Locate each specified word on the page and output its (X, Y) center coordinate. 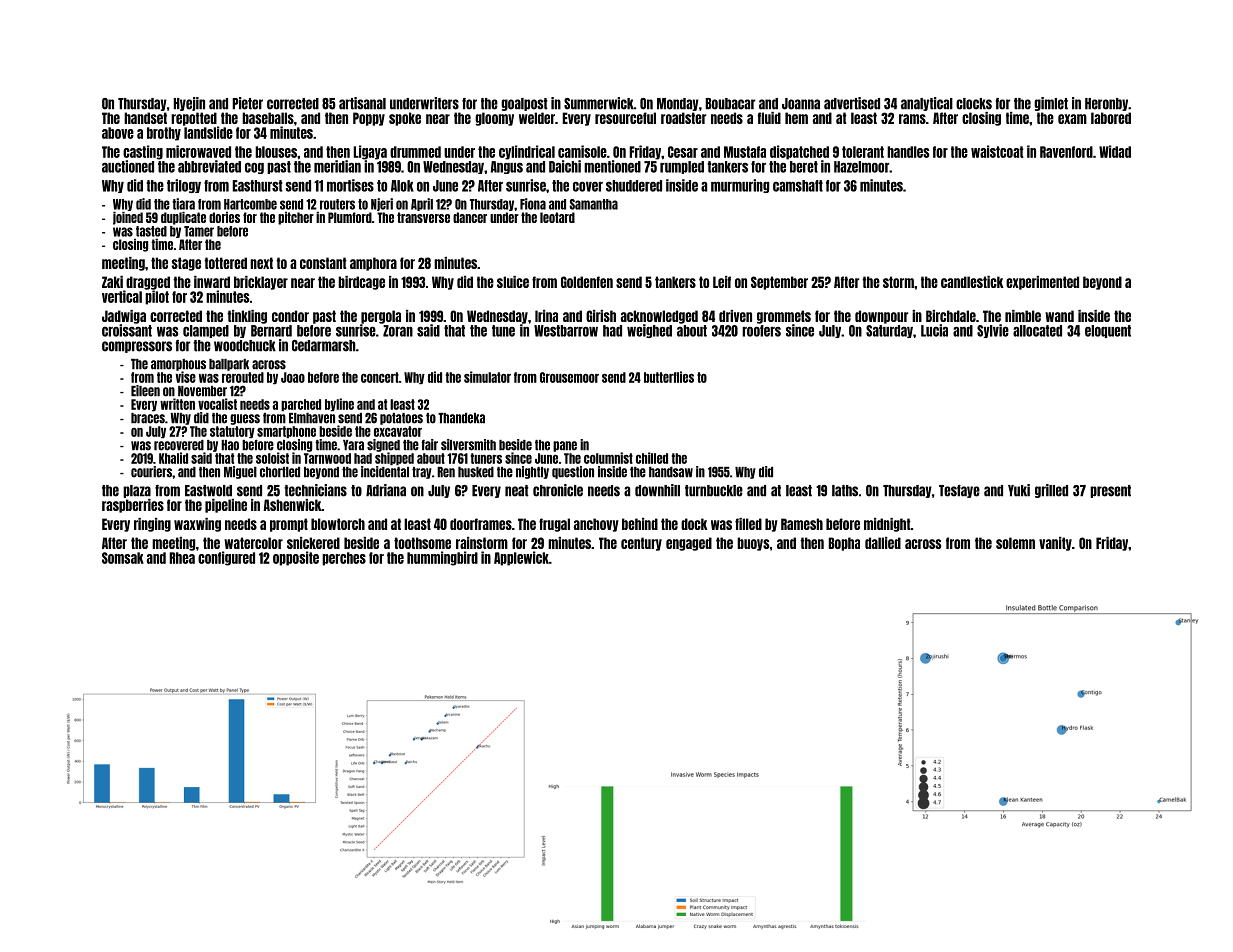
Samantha (594, 204)
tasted (151, 231)
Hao (230, 445)
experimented (1042, 283)
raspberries (133, 506)
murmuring (740, 186)
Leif (722, 282)
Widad (1115, 151)
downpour (881, 317)
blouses (276, 152)
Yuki (1019, 490)
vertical (122, 296)
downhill (657, 490)
